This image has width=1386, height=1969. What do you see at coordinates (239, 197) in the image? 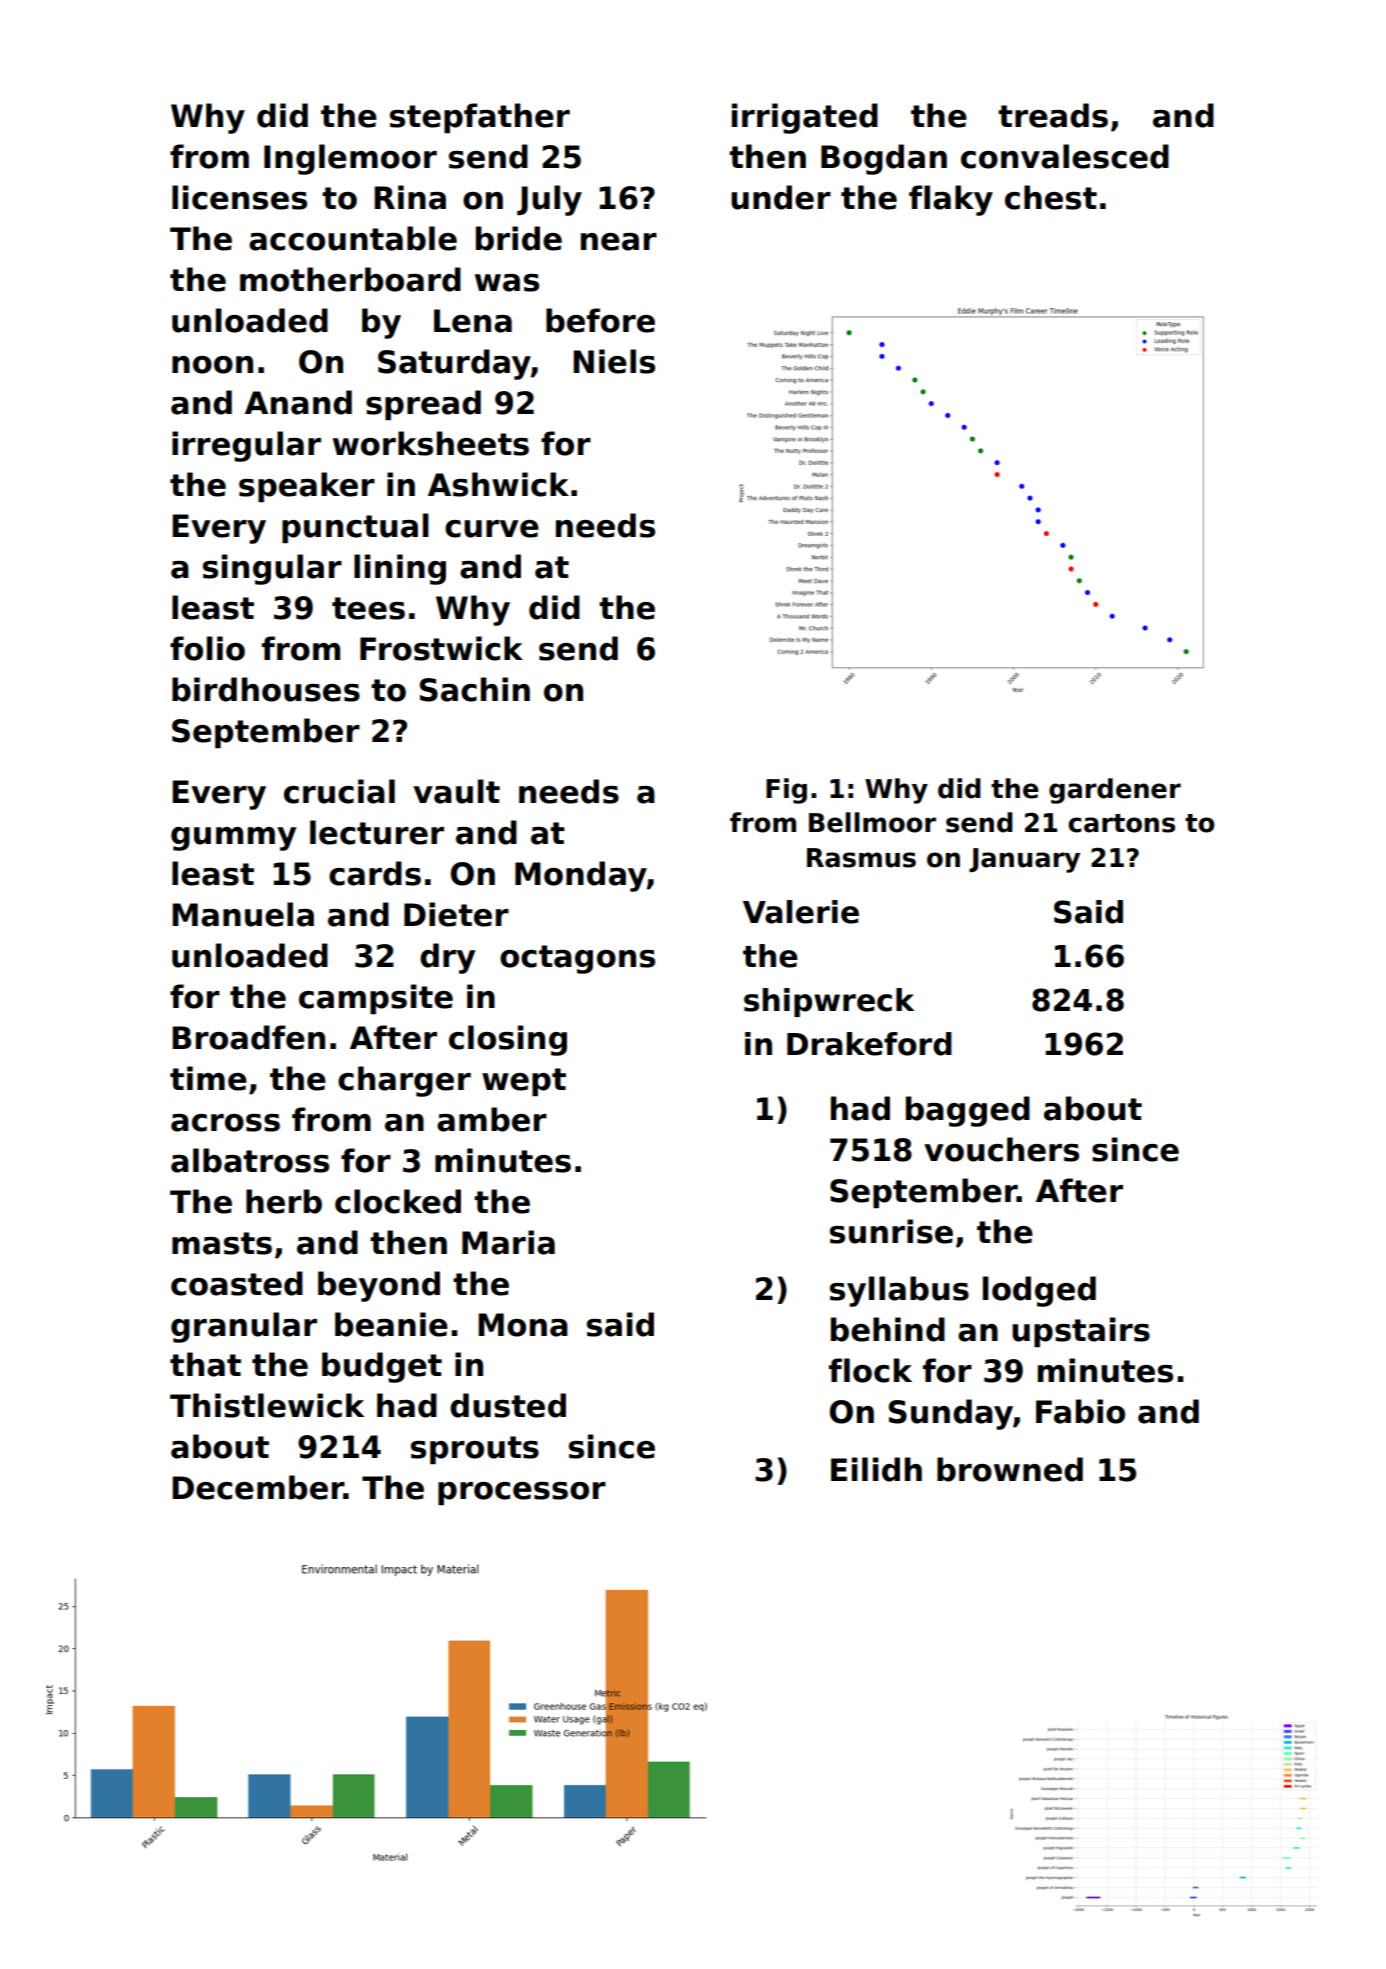
I see `licenses` at bounding box center [239, 197].
